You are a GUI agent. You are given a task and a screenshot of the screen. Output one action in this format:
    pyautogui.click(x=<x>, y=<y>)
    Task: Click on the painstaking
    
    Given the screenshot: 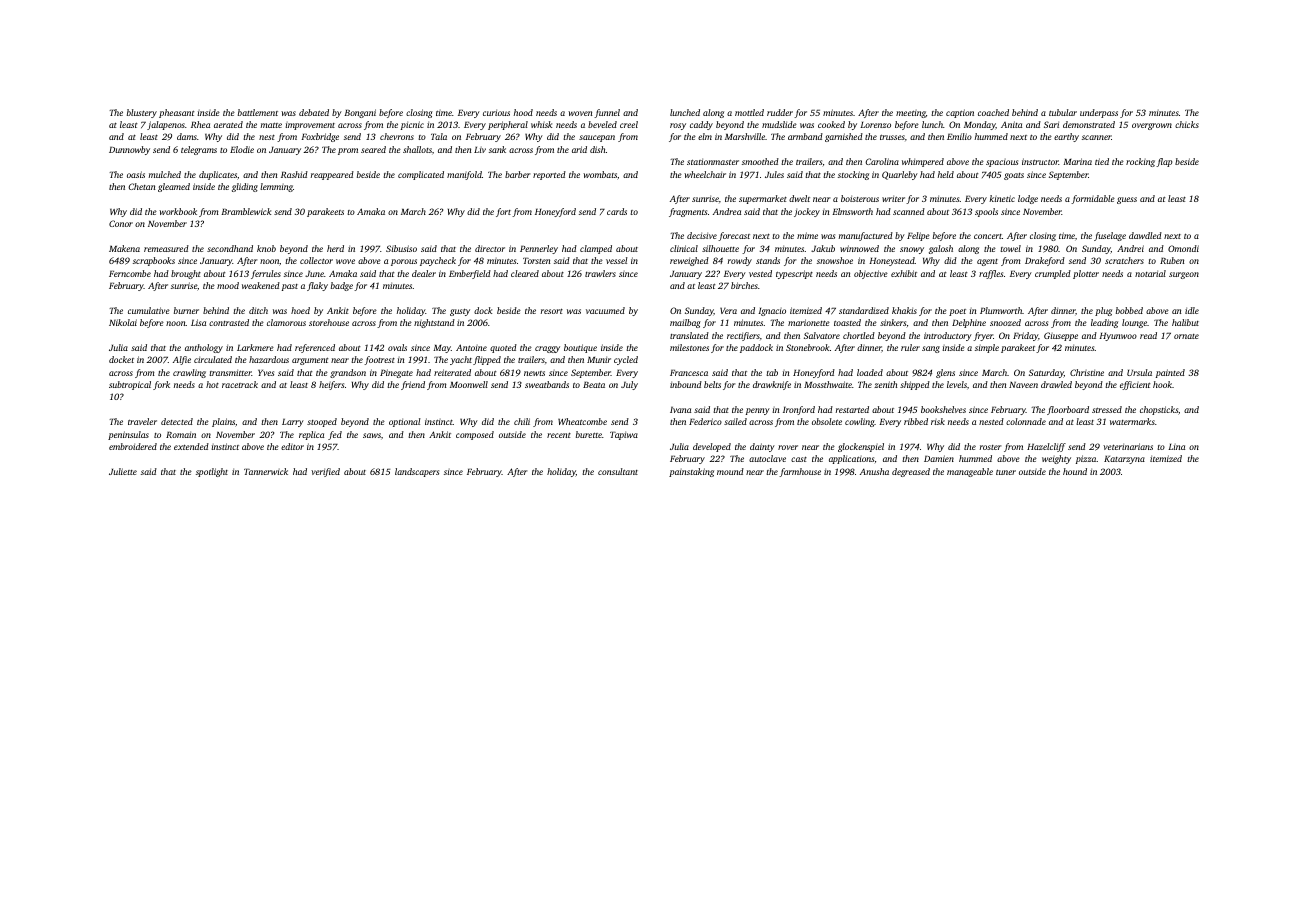 What is the action you would take?
    pyautogui.click(x=691, y=472)
